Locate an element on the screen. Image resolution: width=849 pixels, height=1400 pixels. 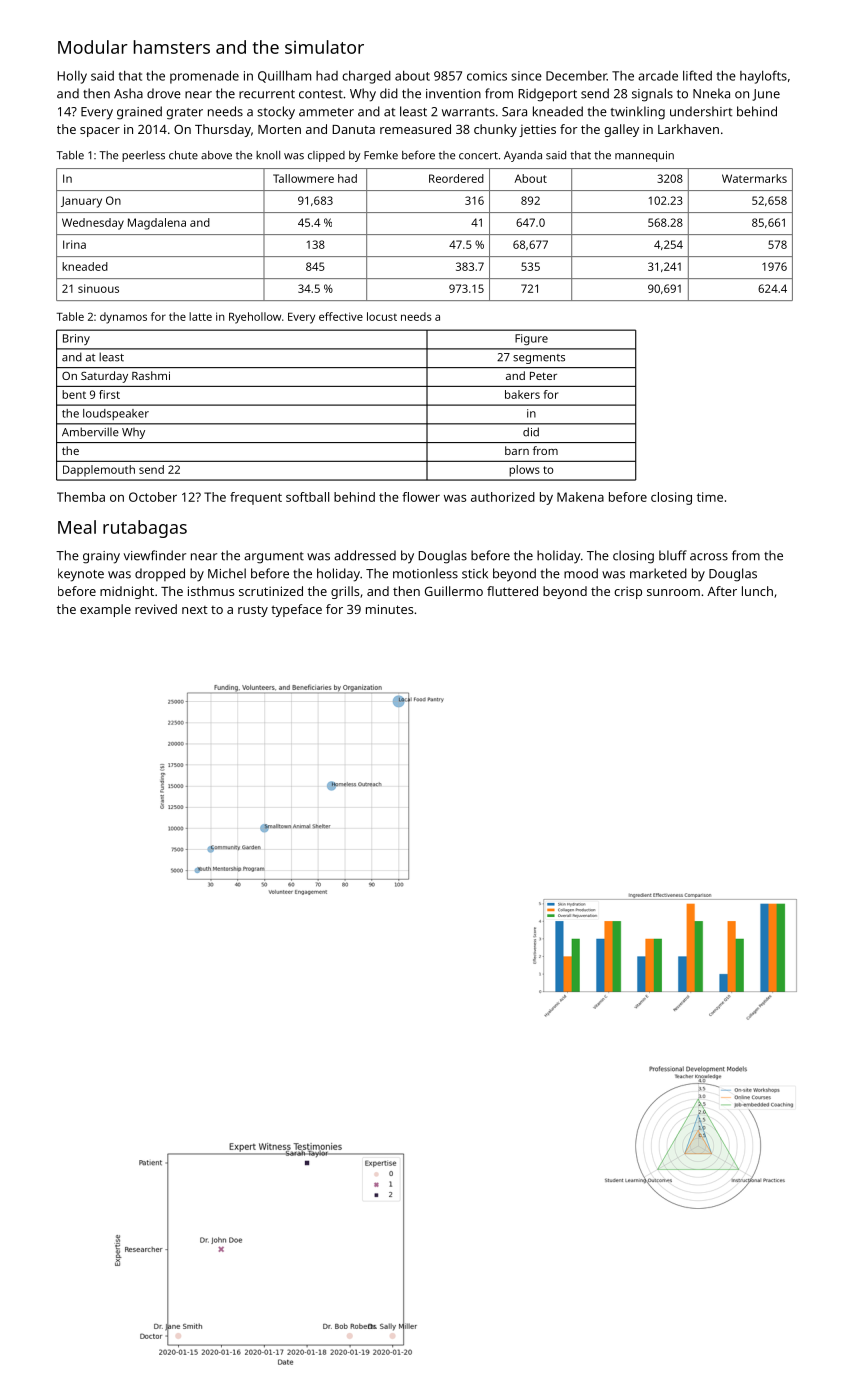
spacer is located at coordinates (100, 132).
